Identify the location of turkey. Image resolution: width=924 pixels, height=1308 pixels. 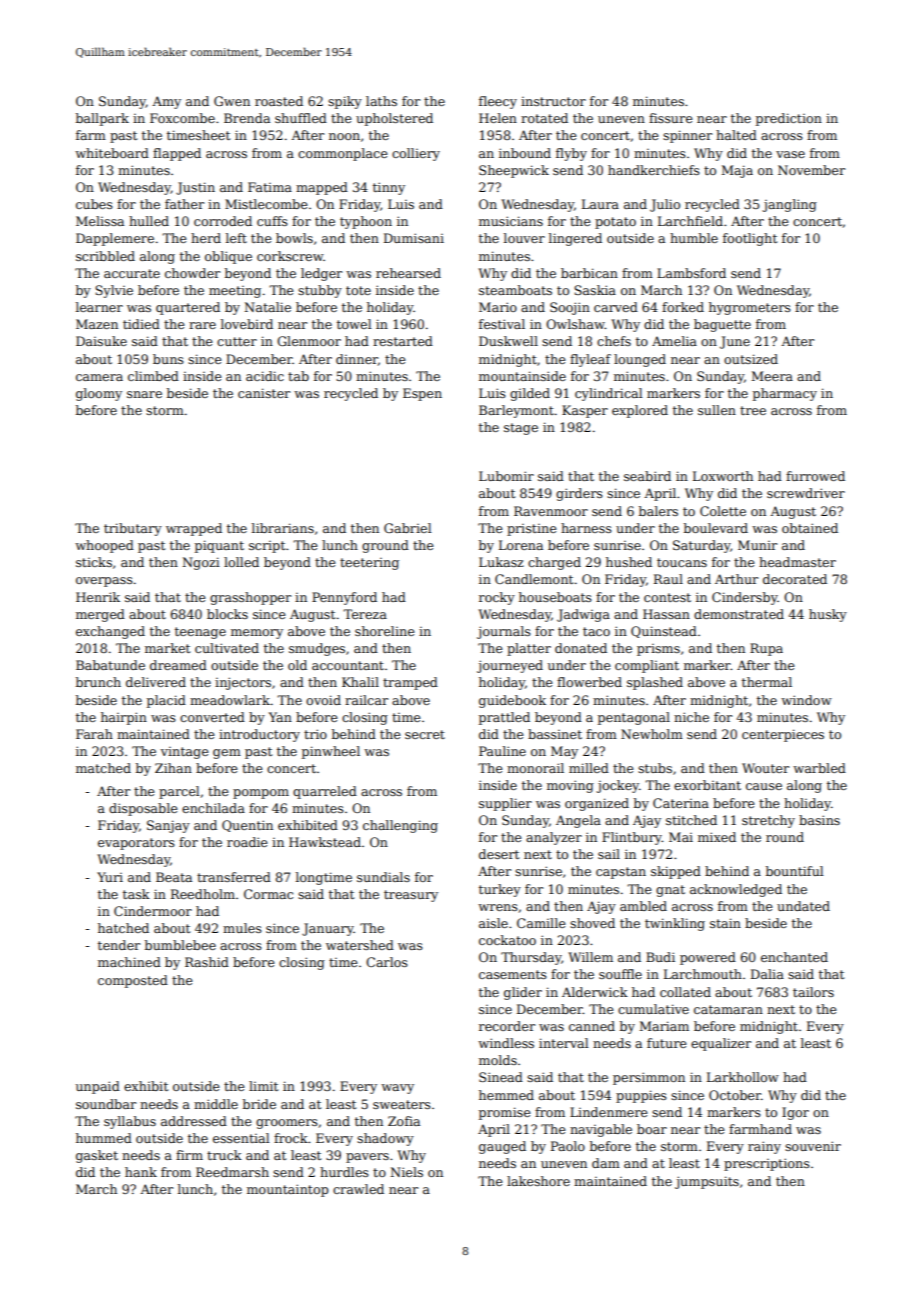
(500, 890).
